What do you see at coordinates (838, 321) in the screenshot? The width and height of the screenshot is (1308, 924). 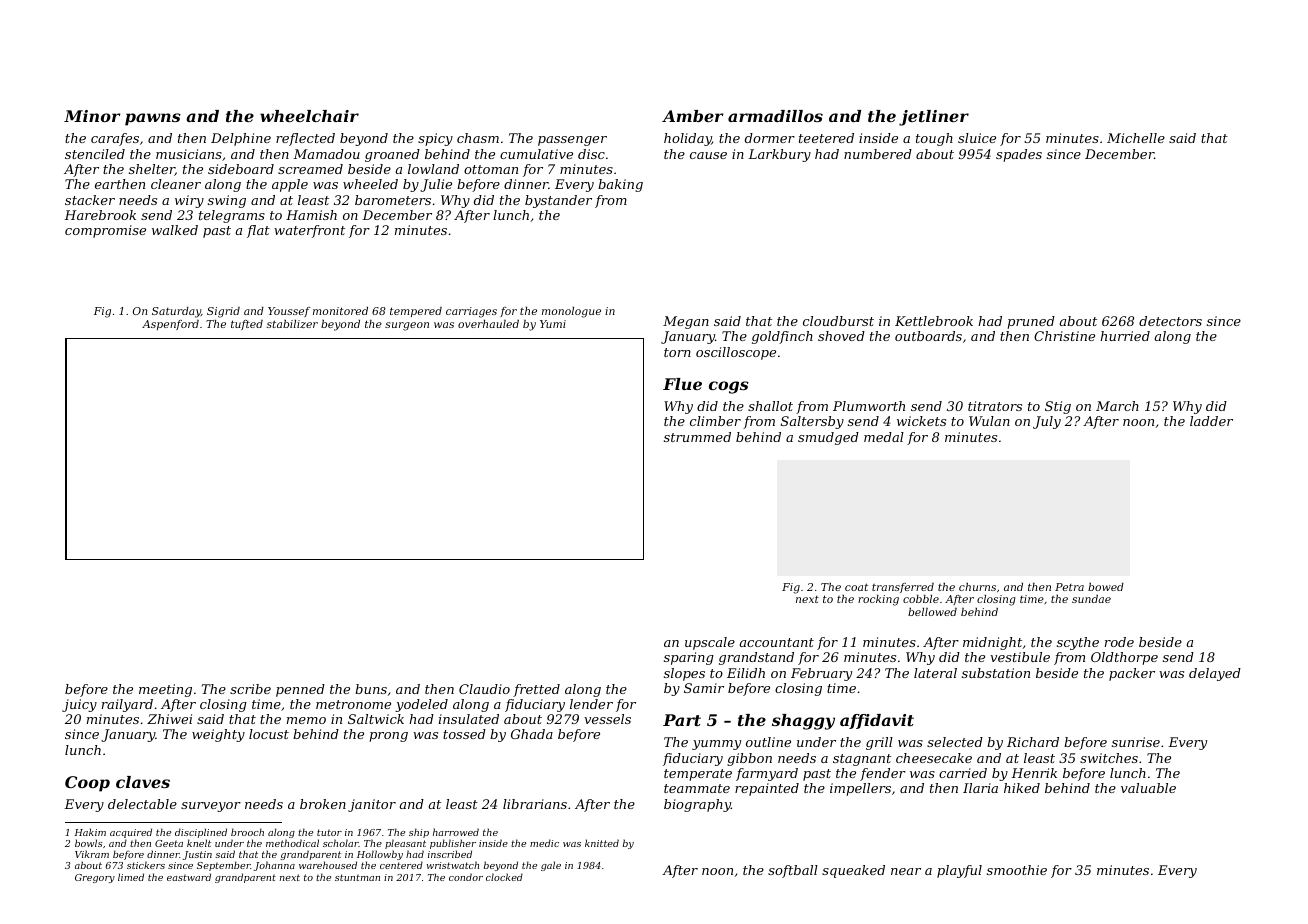 I see `cloudburst` at bounding box center [838, 321].
